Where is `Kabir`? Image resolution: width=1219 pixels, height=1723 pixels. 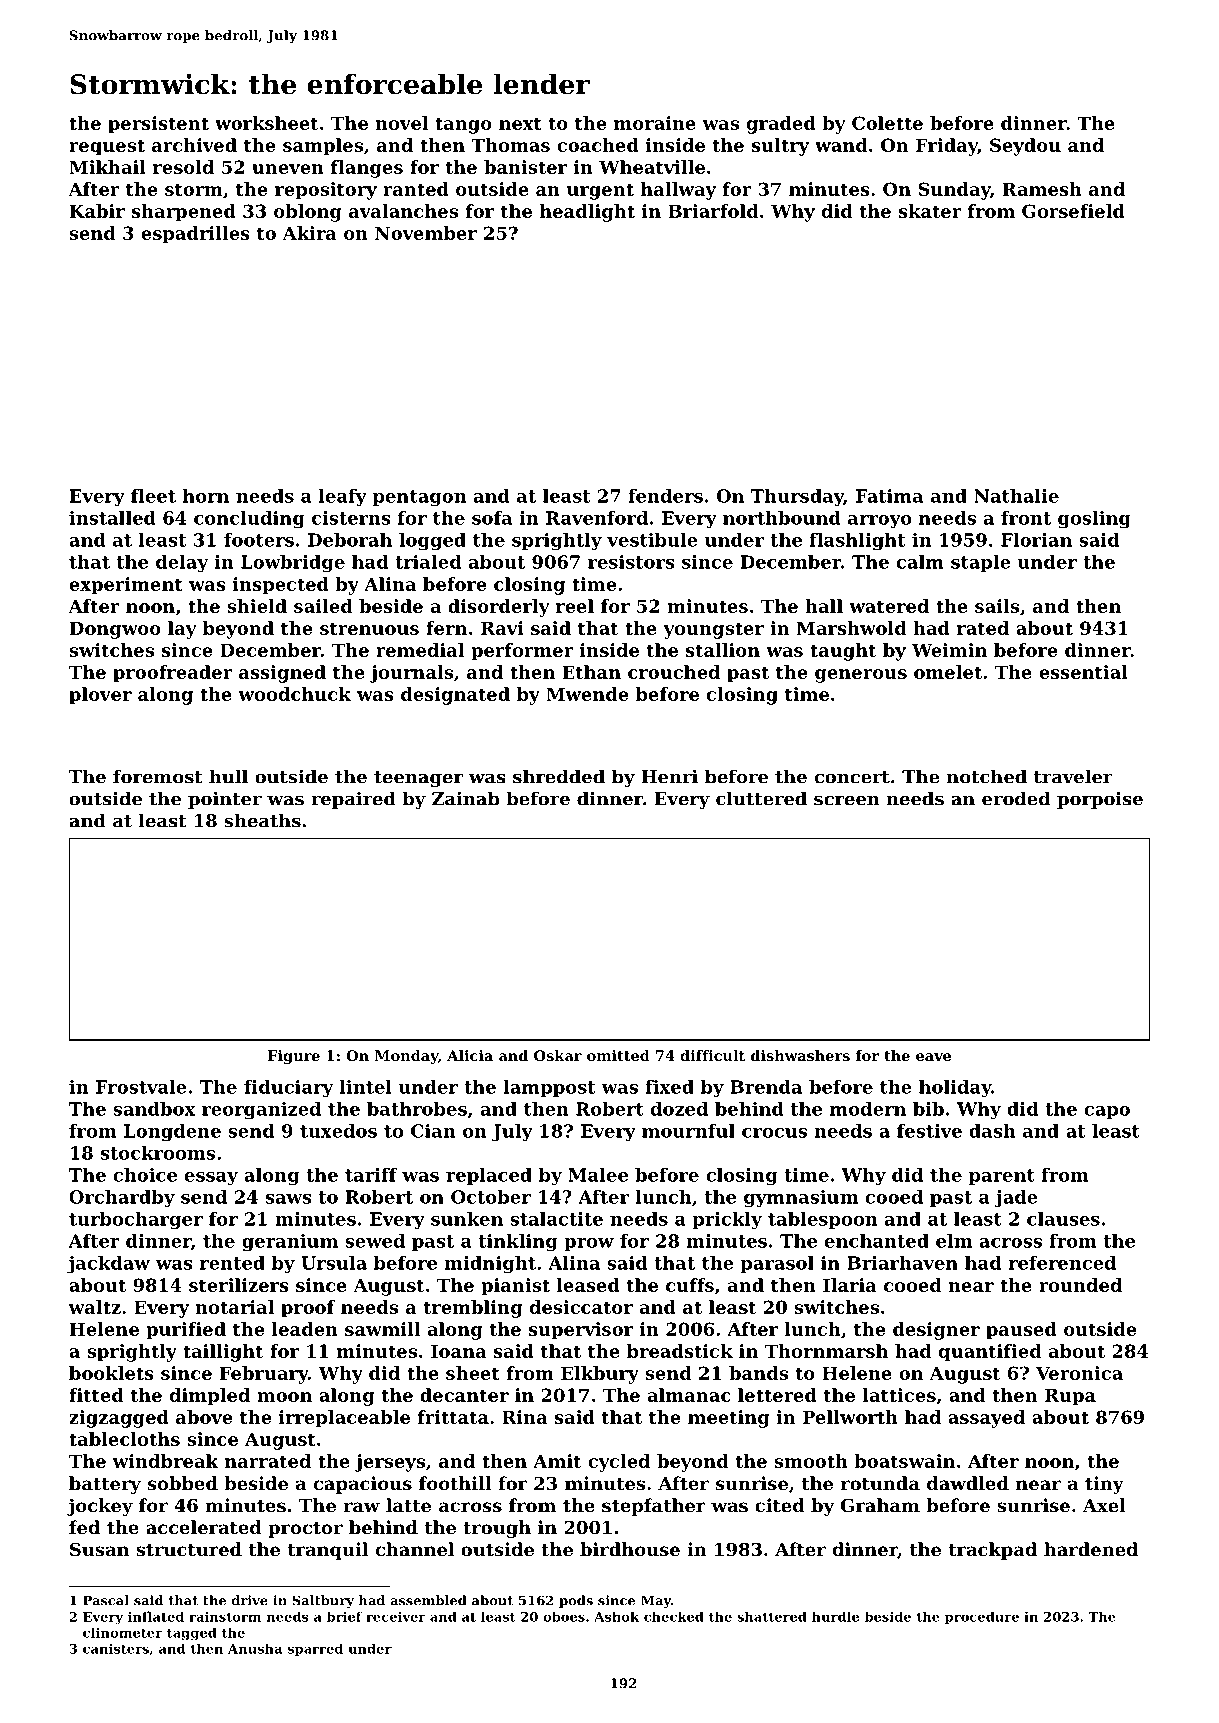
Kabir is located at coordinates (97, 211).
